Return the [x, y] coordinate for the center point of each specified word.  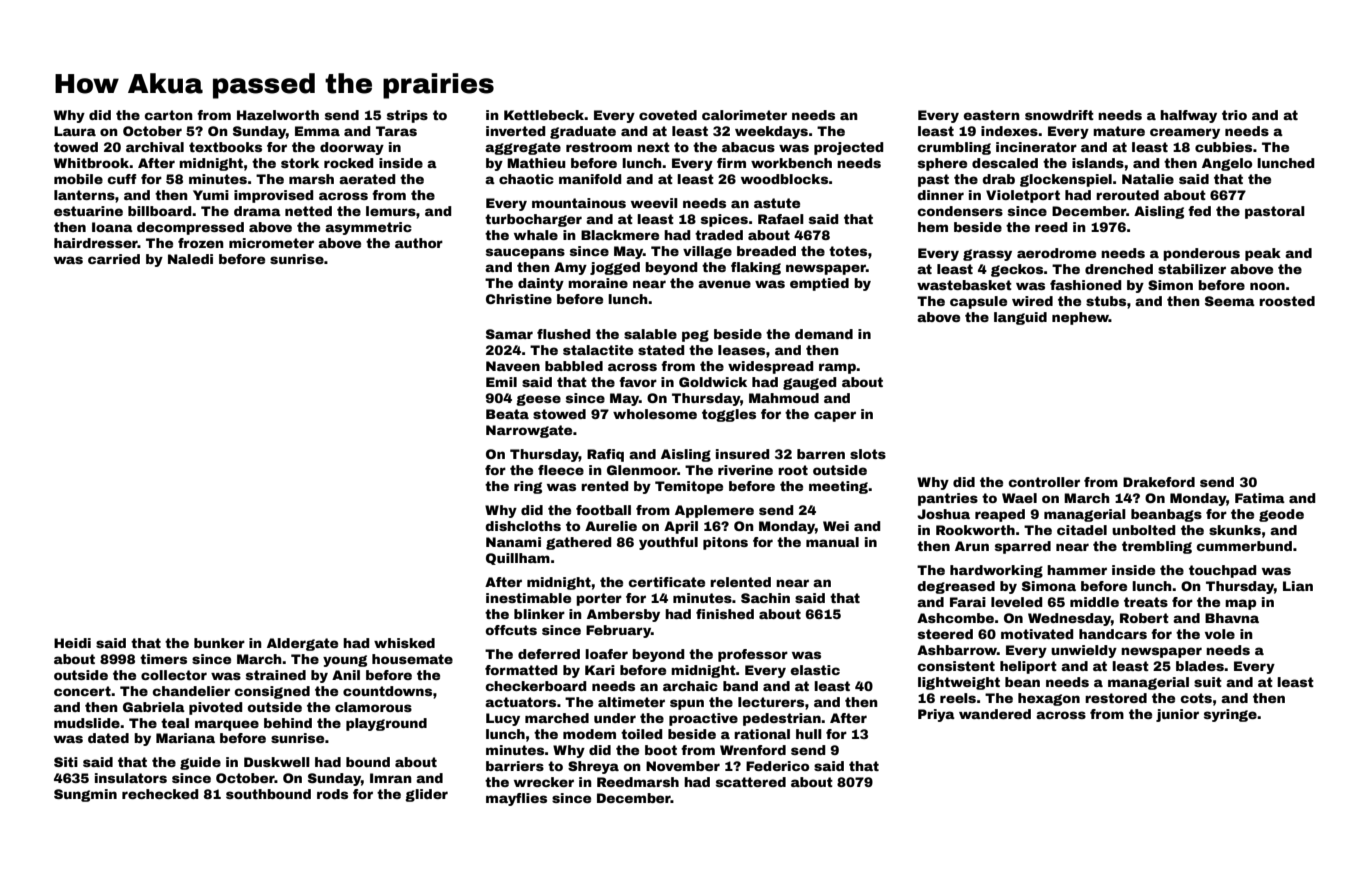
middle [1094, 602]
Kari [600, 670]
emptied [819, 284]
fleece [561, 470]
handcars [1113, 634]
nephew [1080, 318]
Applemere [714, 511]
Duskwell [277, 762]
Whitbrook [91, 163]
